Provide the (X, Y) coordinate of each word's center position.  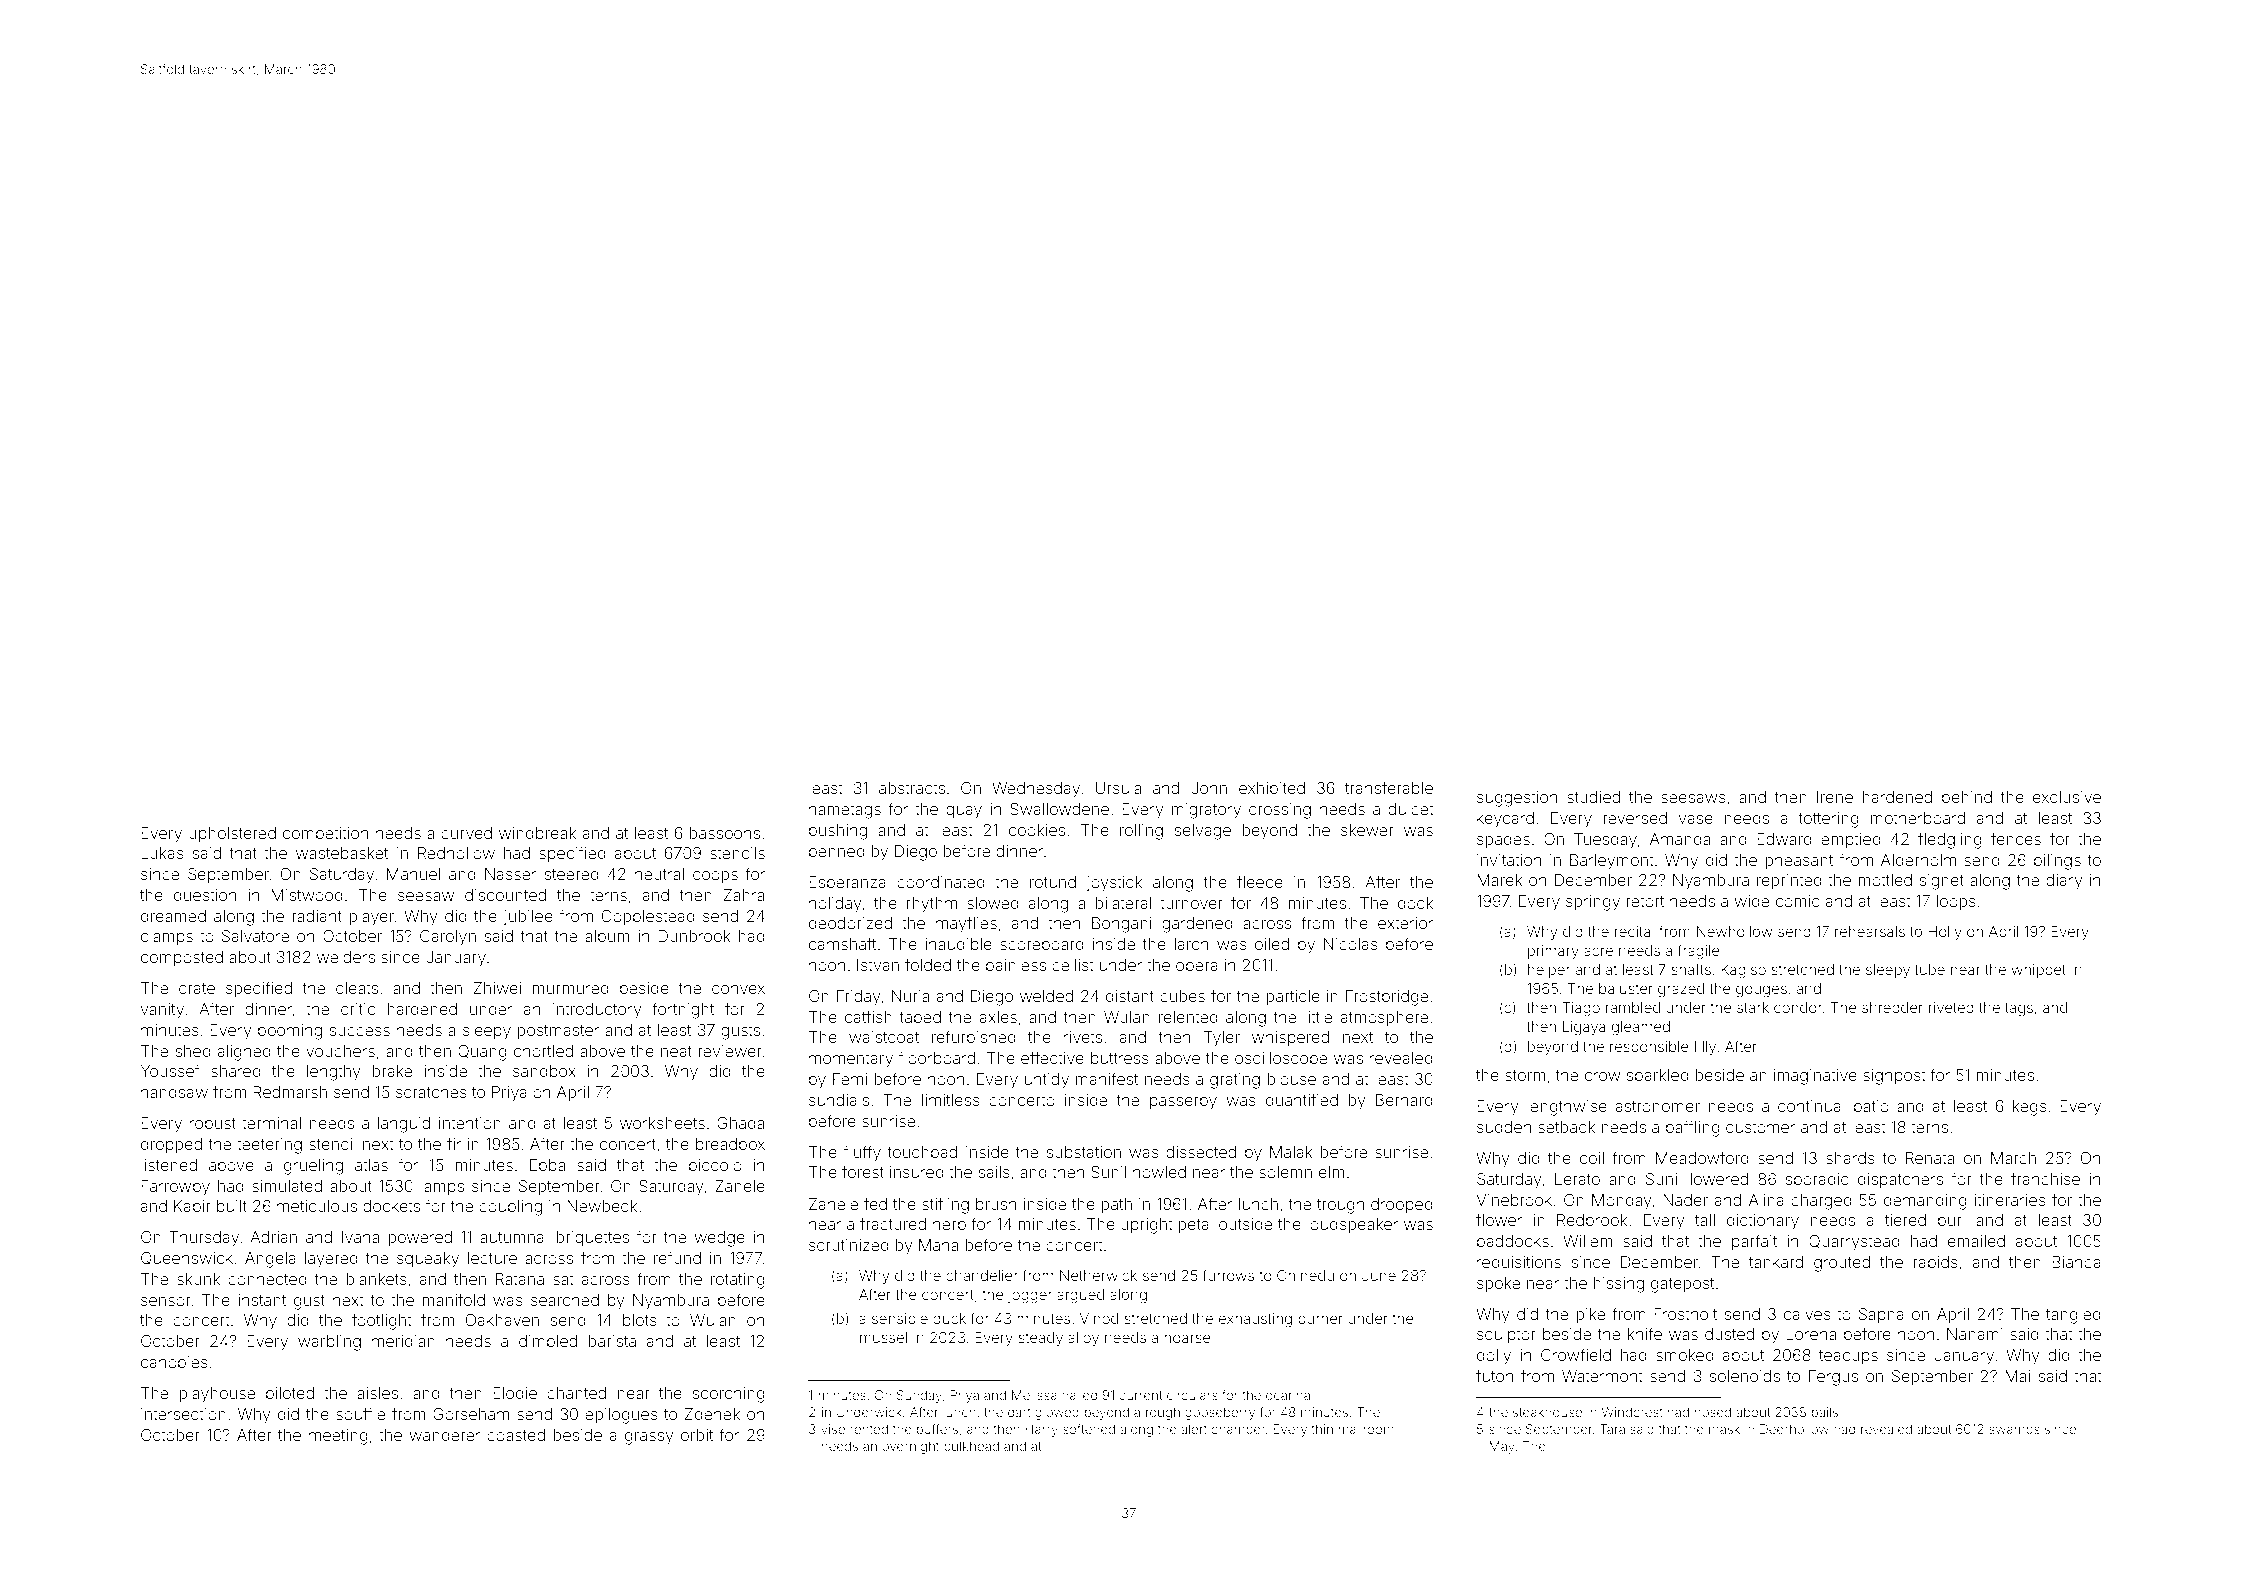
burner (1320, 1318)
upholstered (232, 834)
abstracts (912, 788)
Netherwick (1098, 1275)
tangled (2073, 1316)
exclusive (2067, 797)
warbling (329, 1343)
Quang (482, 1053)
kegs (2030, 1108)
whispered (1290, 1038)
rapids (1935, 1263)
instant (262, 1300)
